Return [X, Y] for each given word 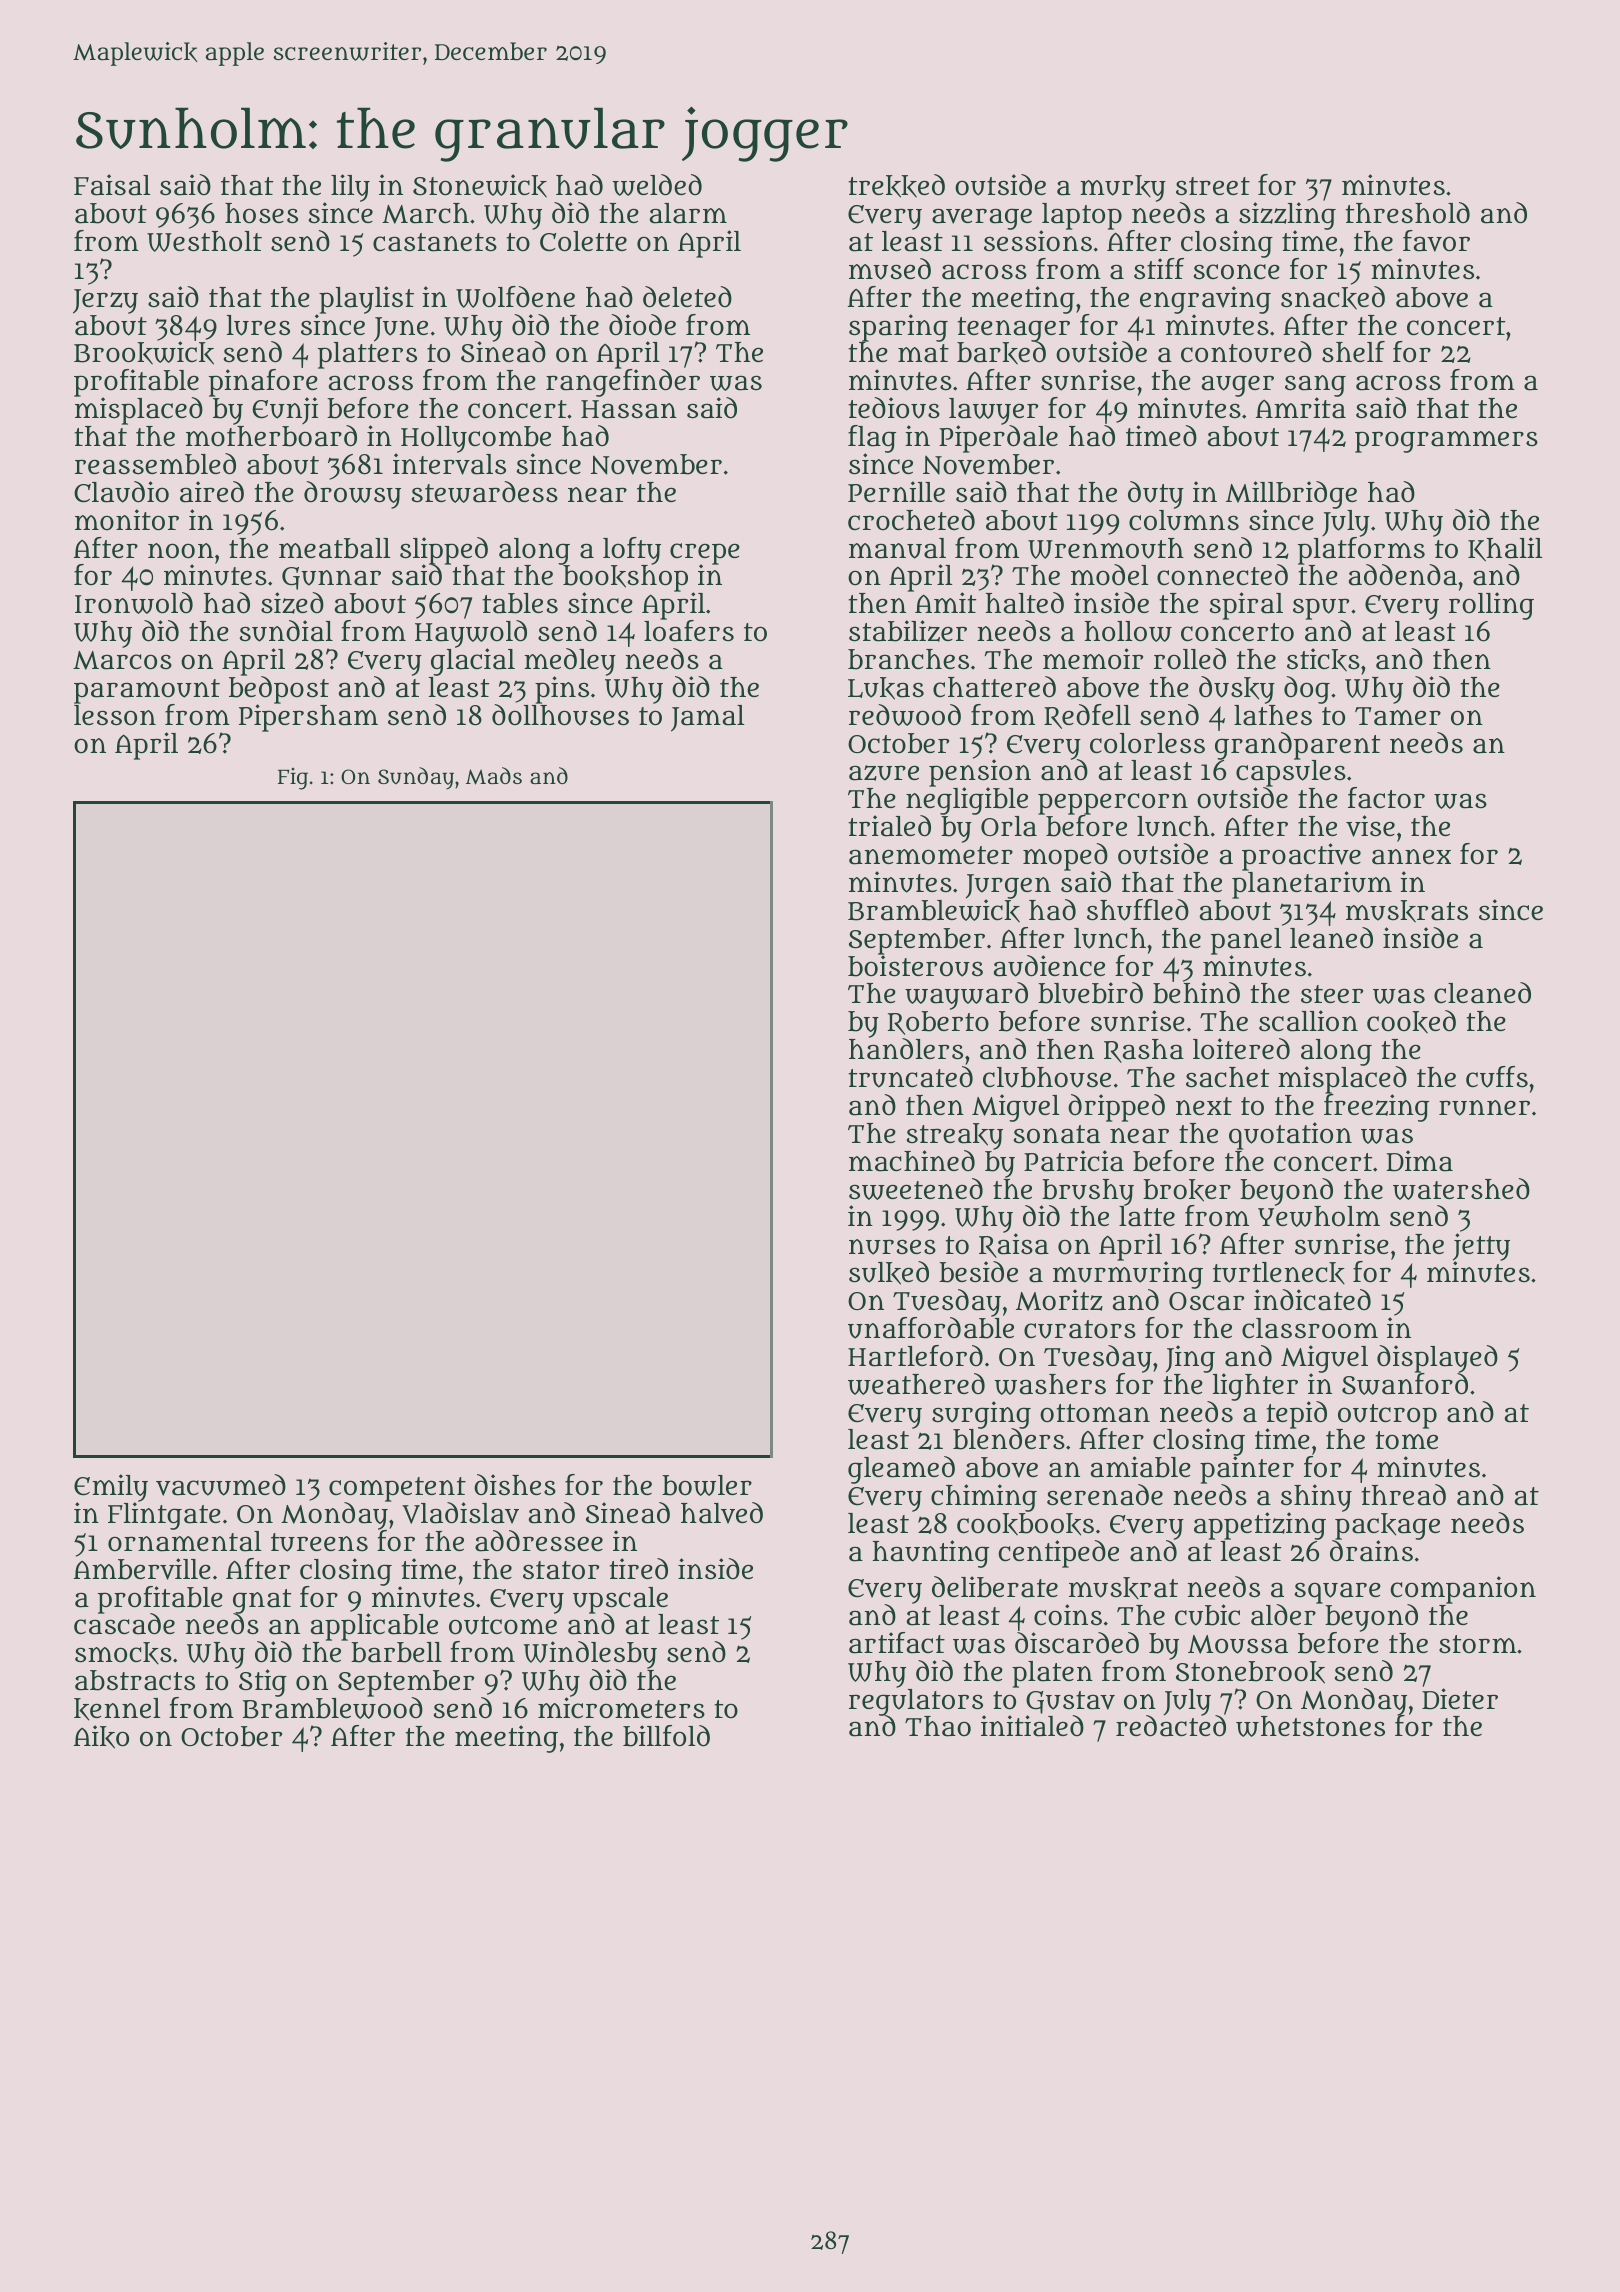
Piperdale [998, 439]
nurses [892, 1247]
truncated [910, 1077]
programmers [1446, 442]
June [401, 329]
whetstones [1310, 1726]
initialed [1032, 1726]
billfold [666, 1736]
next [1204, 1106]
